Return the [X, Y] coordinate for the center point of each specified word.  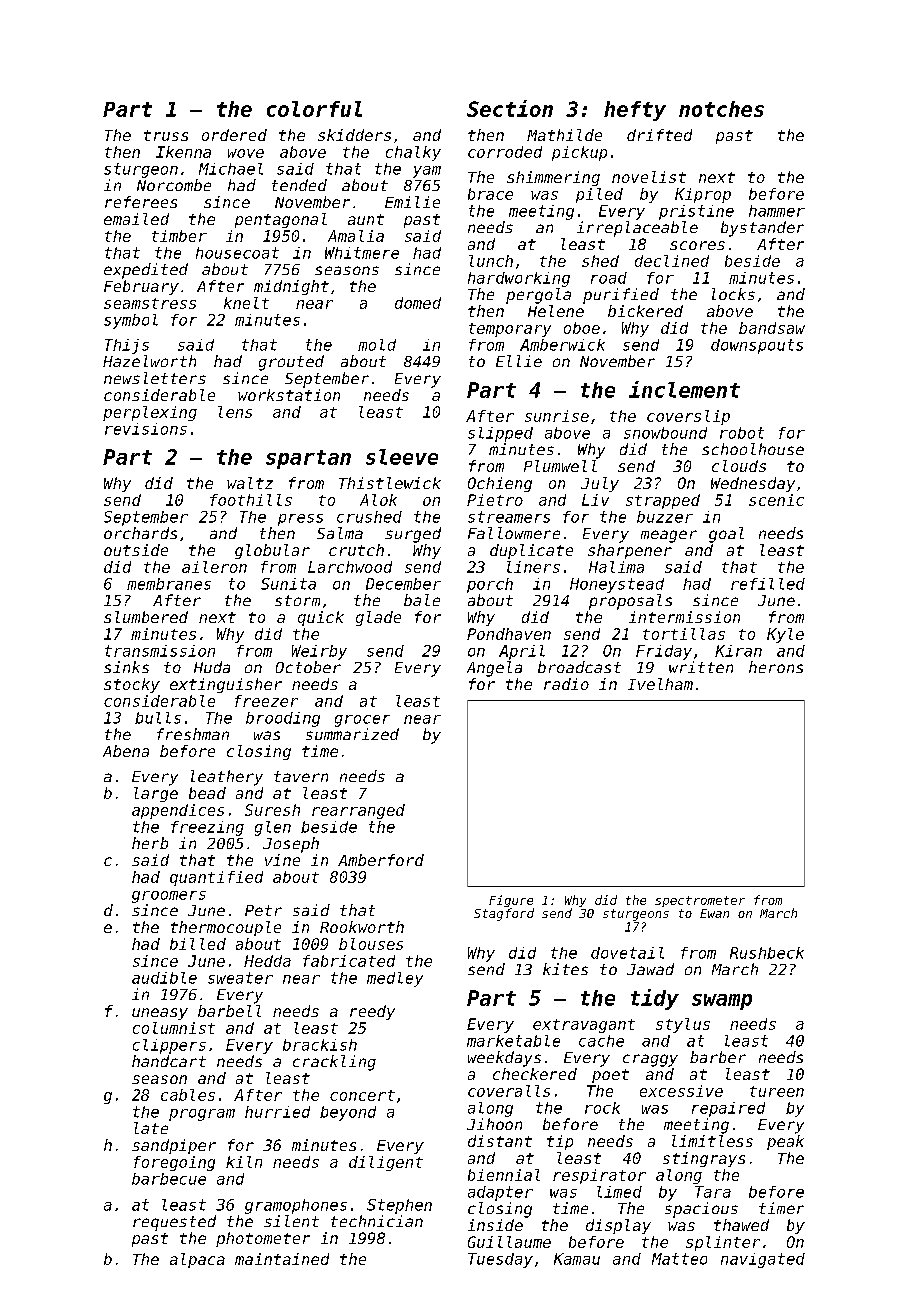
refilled [768, 584]
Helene [556, 311]
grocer [362, 721]
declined [672, 261]
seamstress [150, 303]
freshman [193, 734]
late [151, 1128]
